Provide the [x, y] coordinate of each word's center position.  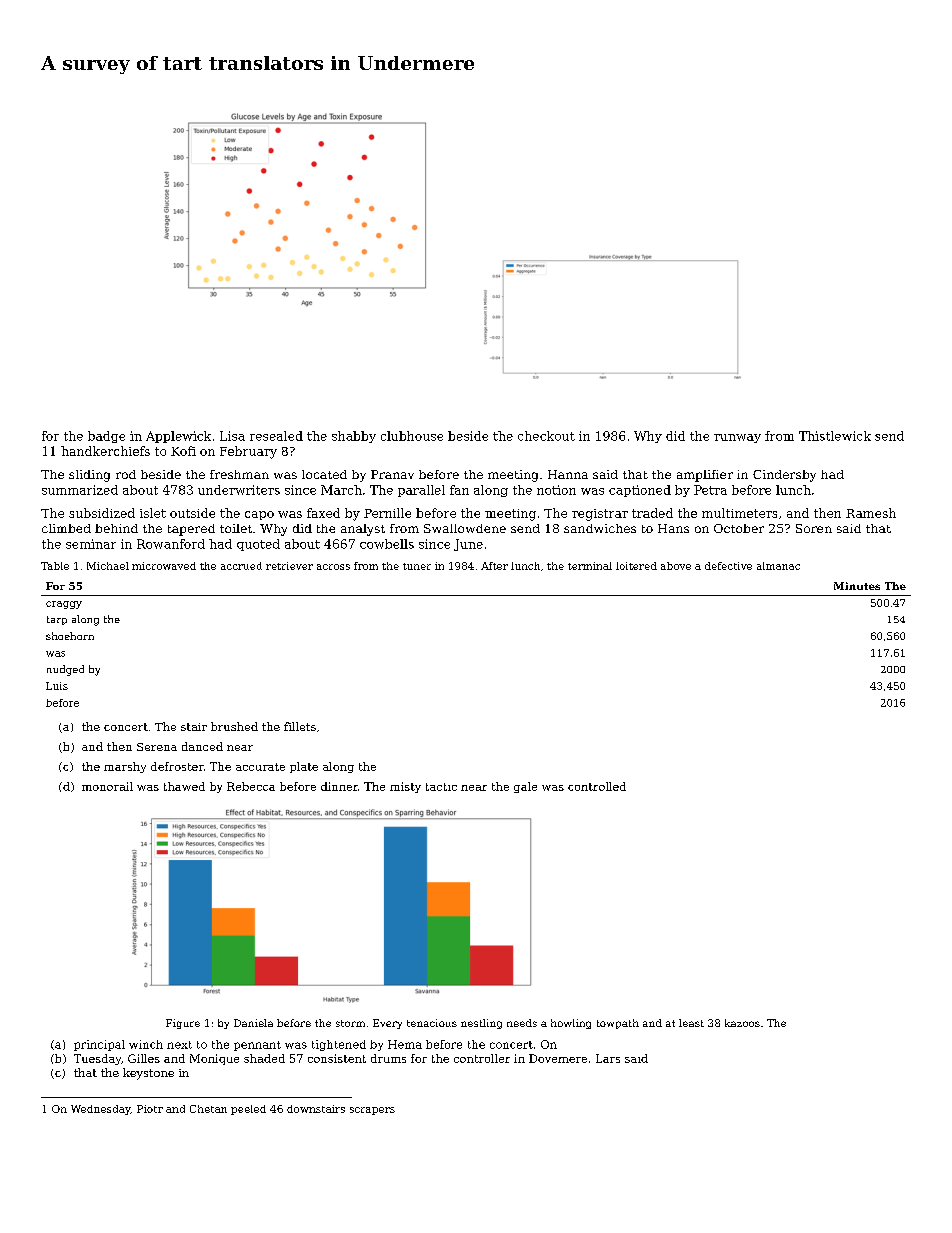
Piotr [150, 1109]
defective [728, 566]
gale [525, 787]
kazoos [742, 1023]
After [494, 566]
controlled [597, 786]
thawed [184, 786]
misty [405, 787]
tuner [417, 566]
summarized [80, 490]
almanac [778, 566]
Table [55, 566]
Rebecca [251, 786]
